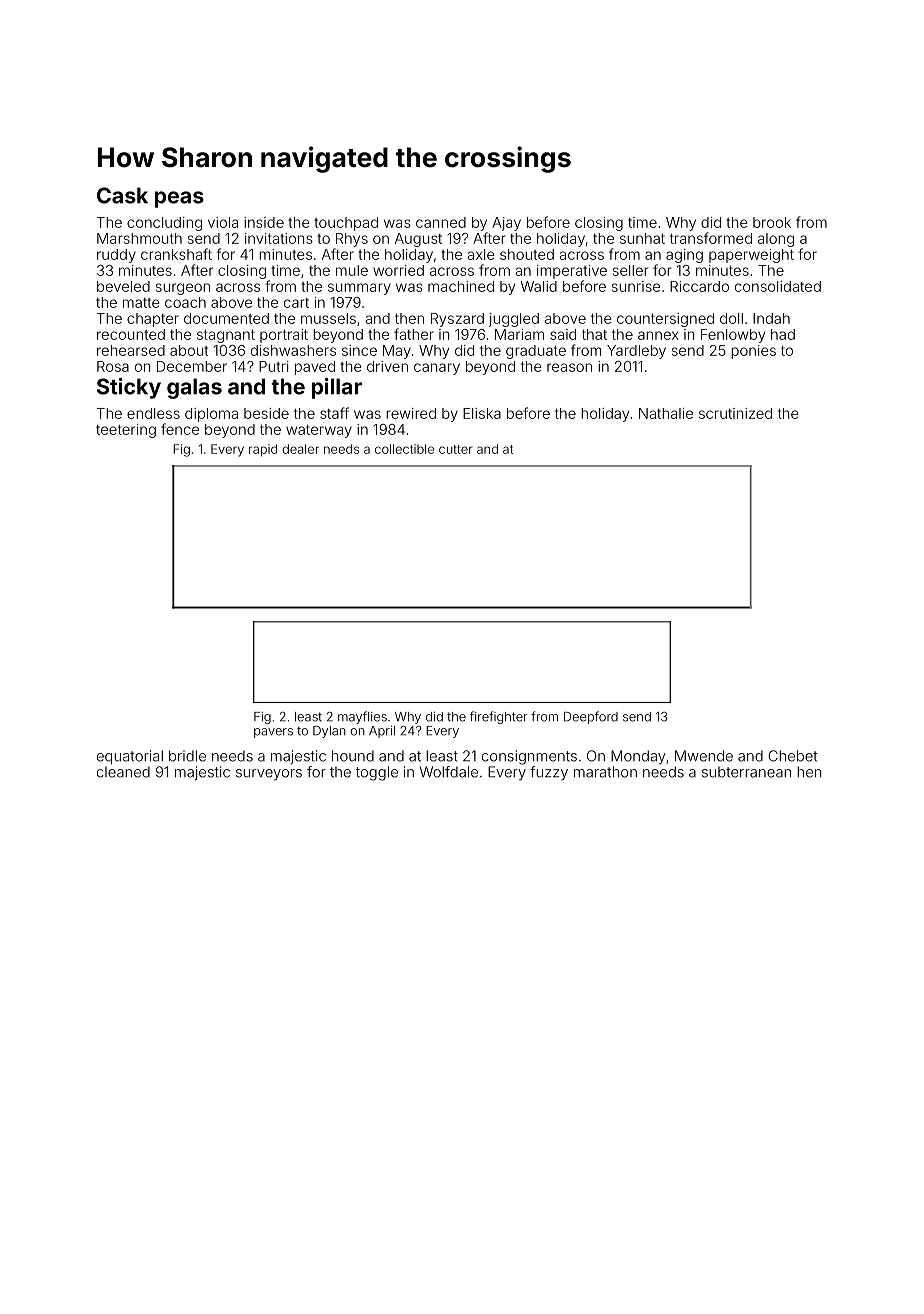 This document has height=1314, width=924. What do you see at coordinates (328, 318) in the document?
I see `mussels` at bounding box center [328, 318].
